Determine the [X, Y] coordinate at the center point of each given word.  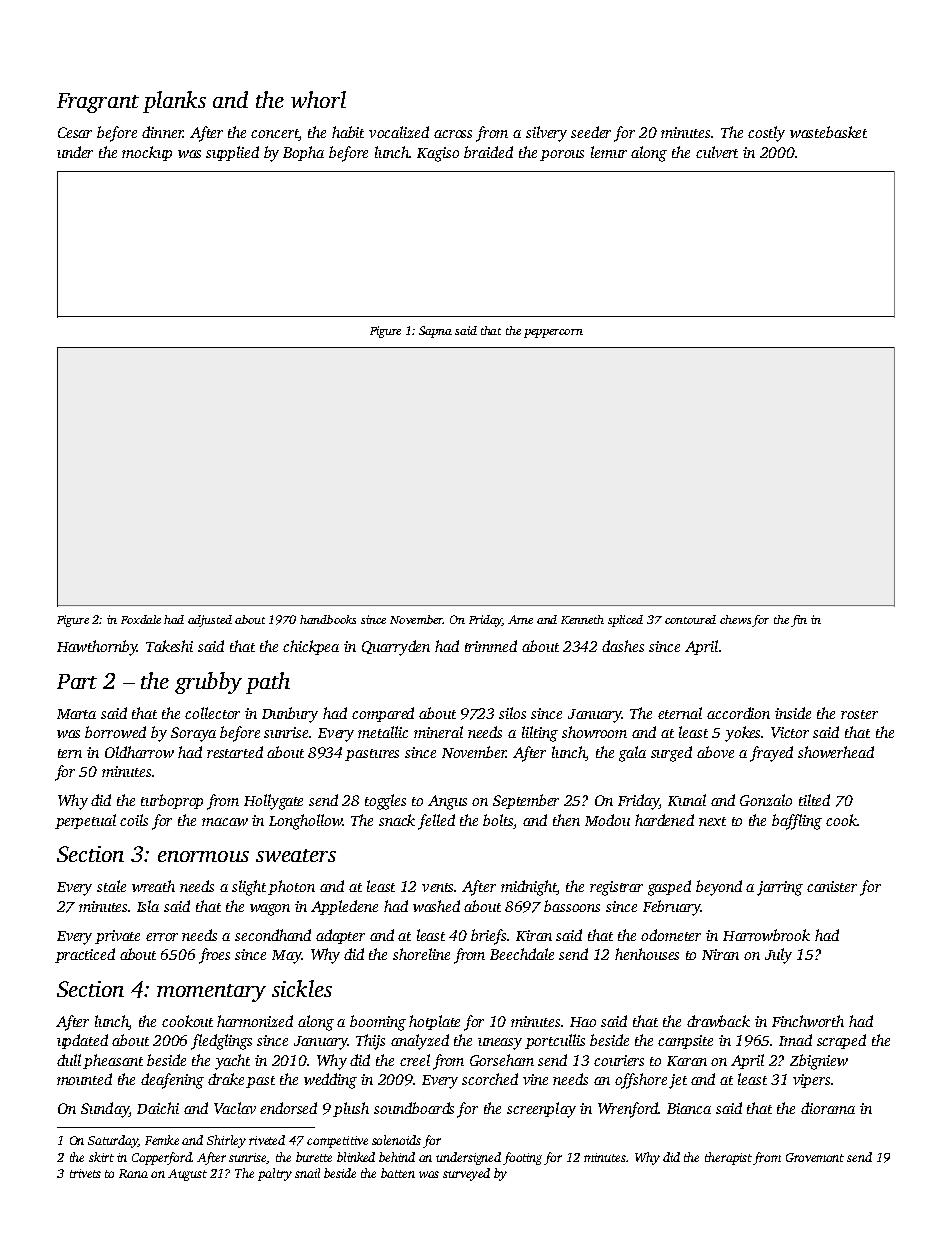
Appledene [344, 907]
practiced [85, 955]
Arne [520, 619]
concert [275, 135]
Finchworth [808, 1021]
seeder [591, 132]
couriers [619, 1060]
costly [766, 134]
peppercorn [553, 333]
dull [69, 1060]
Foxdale [141, 619]
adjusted [210, 621]
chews [735, 619]
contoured [690, 619]
